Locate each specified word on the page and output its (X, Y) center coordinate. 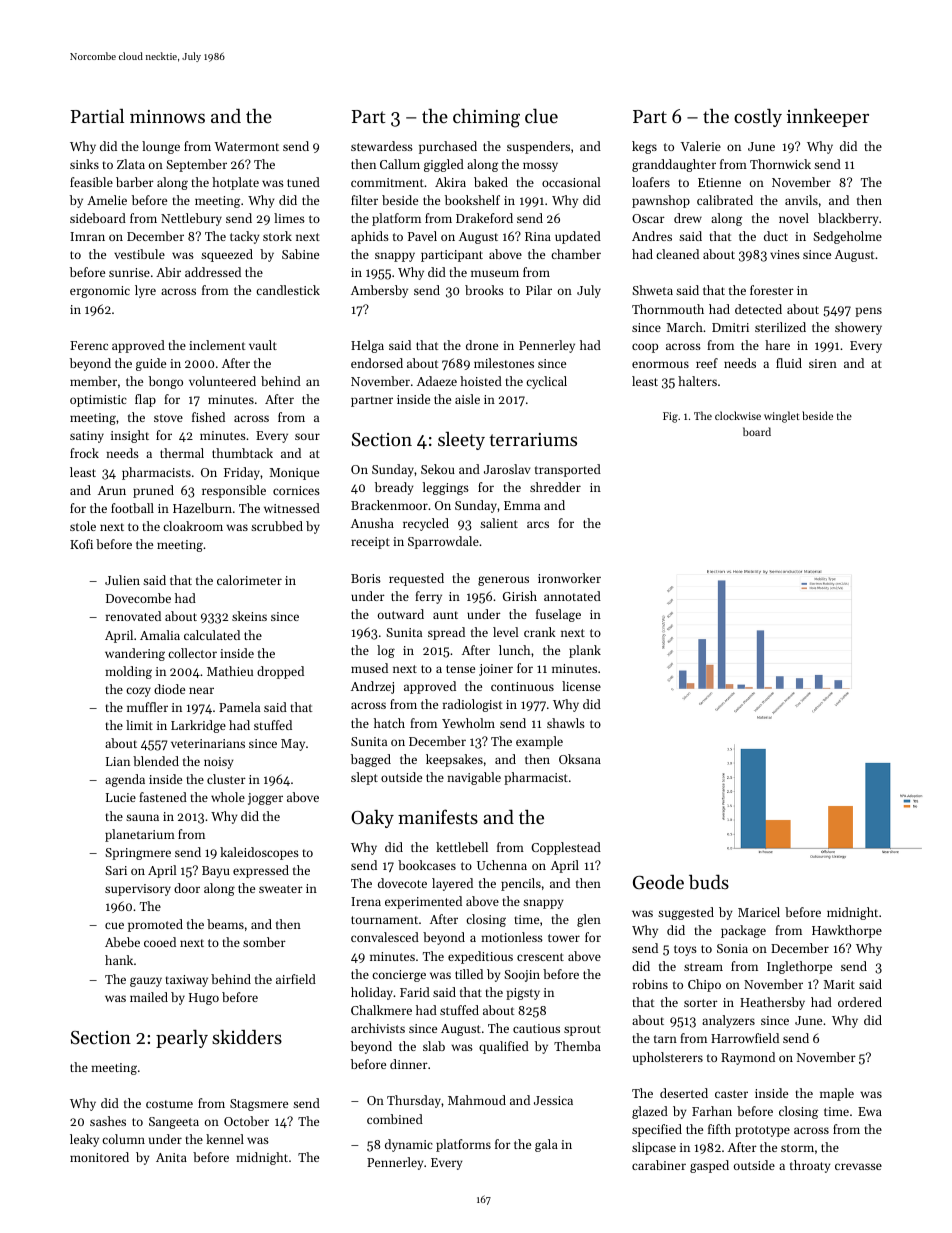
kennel (225, 1139)
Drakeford (484, 218)
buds (709, 882)
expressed (261, 871)
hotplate (235, 183)
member (93, 381)
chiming (486, 118)
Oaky (372, 819)
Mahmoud (477, 1100)
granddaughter (674, 165)
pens (868, 312)
